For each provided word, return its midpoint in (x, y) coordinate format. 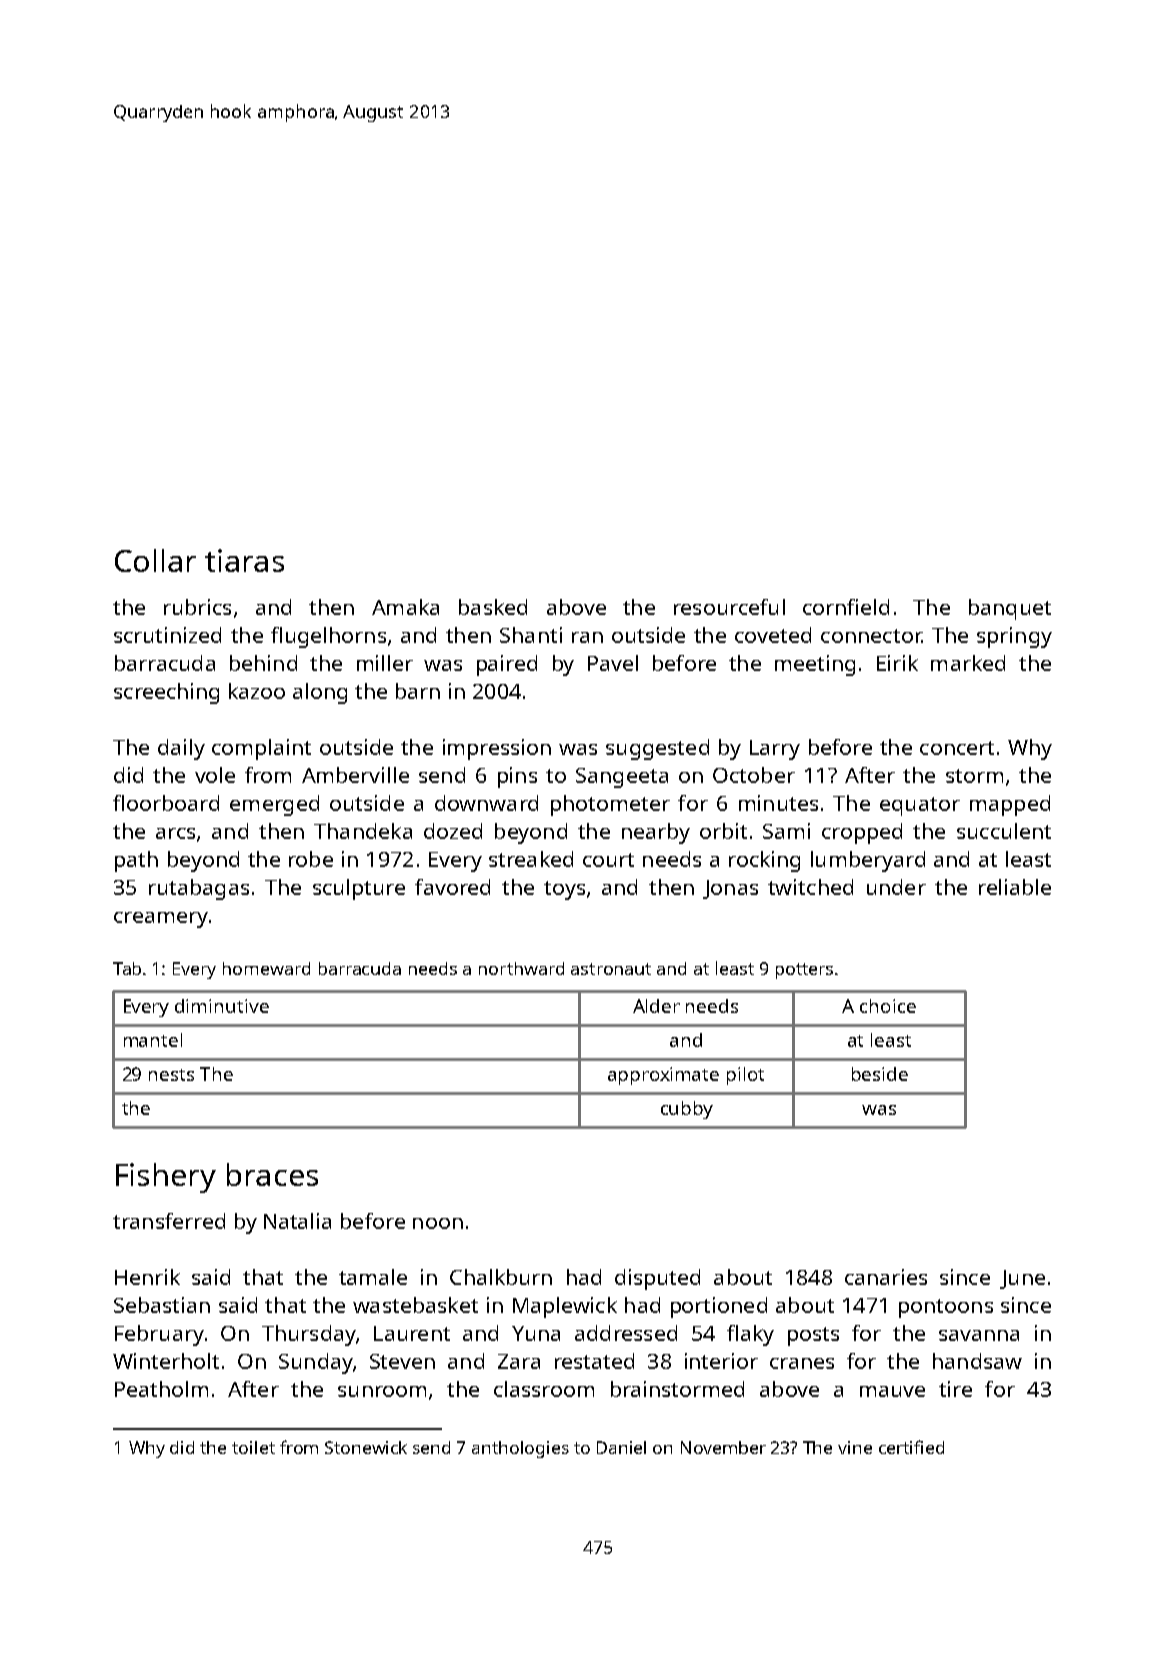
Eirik (897, 663)
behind (263, 663)
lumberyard (868, 861)
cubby (687, 1110)
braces (272, 1174)
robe (311, 859)
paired (507, 665)
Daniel (621, 1447)
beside (880, 1074)
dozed (453, 831)
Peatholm (161, 1389)
